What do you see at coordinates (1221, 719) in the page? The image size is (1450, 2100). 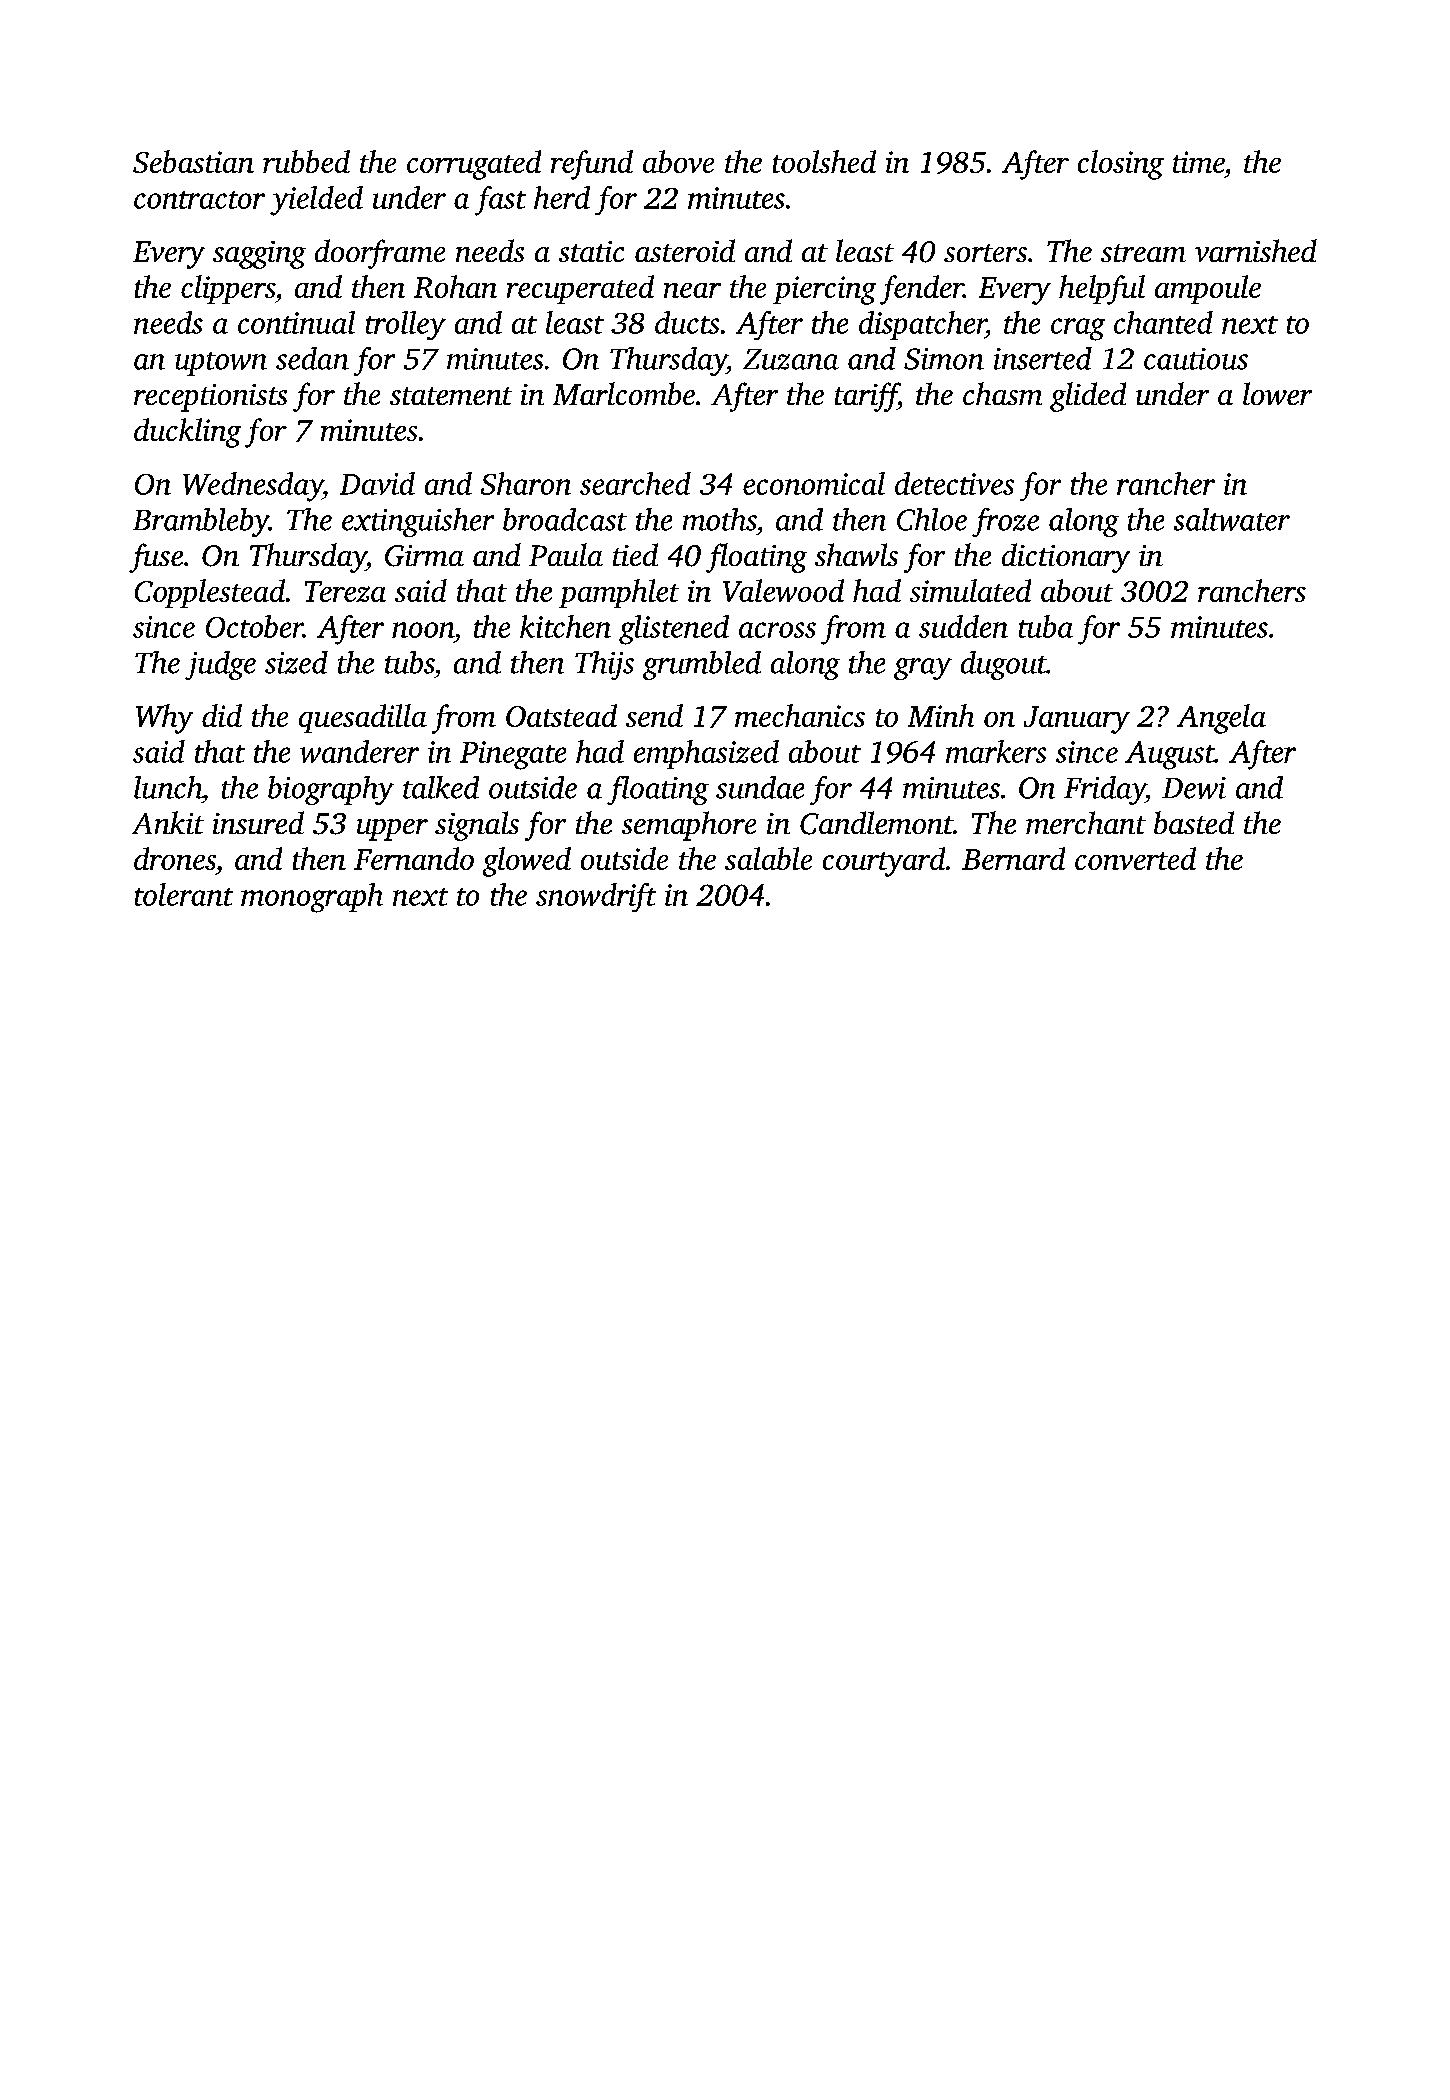 I see `Angela` at bounding box center [1221, 719].
